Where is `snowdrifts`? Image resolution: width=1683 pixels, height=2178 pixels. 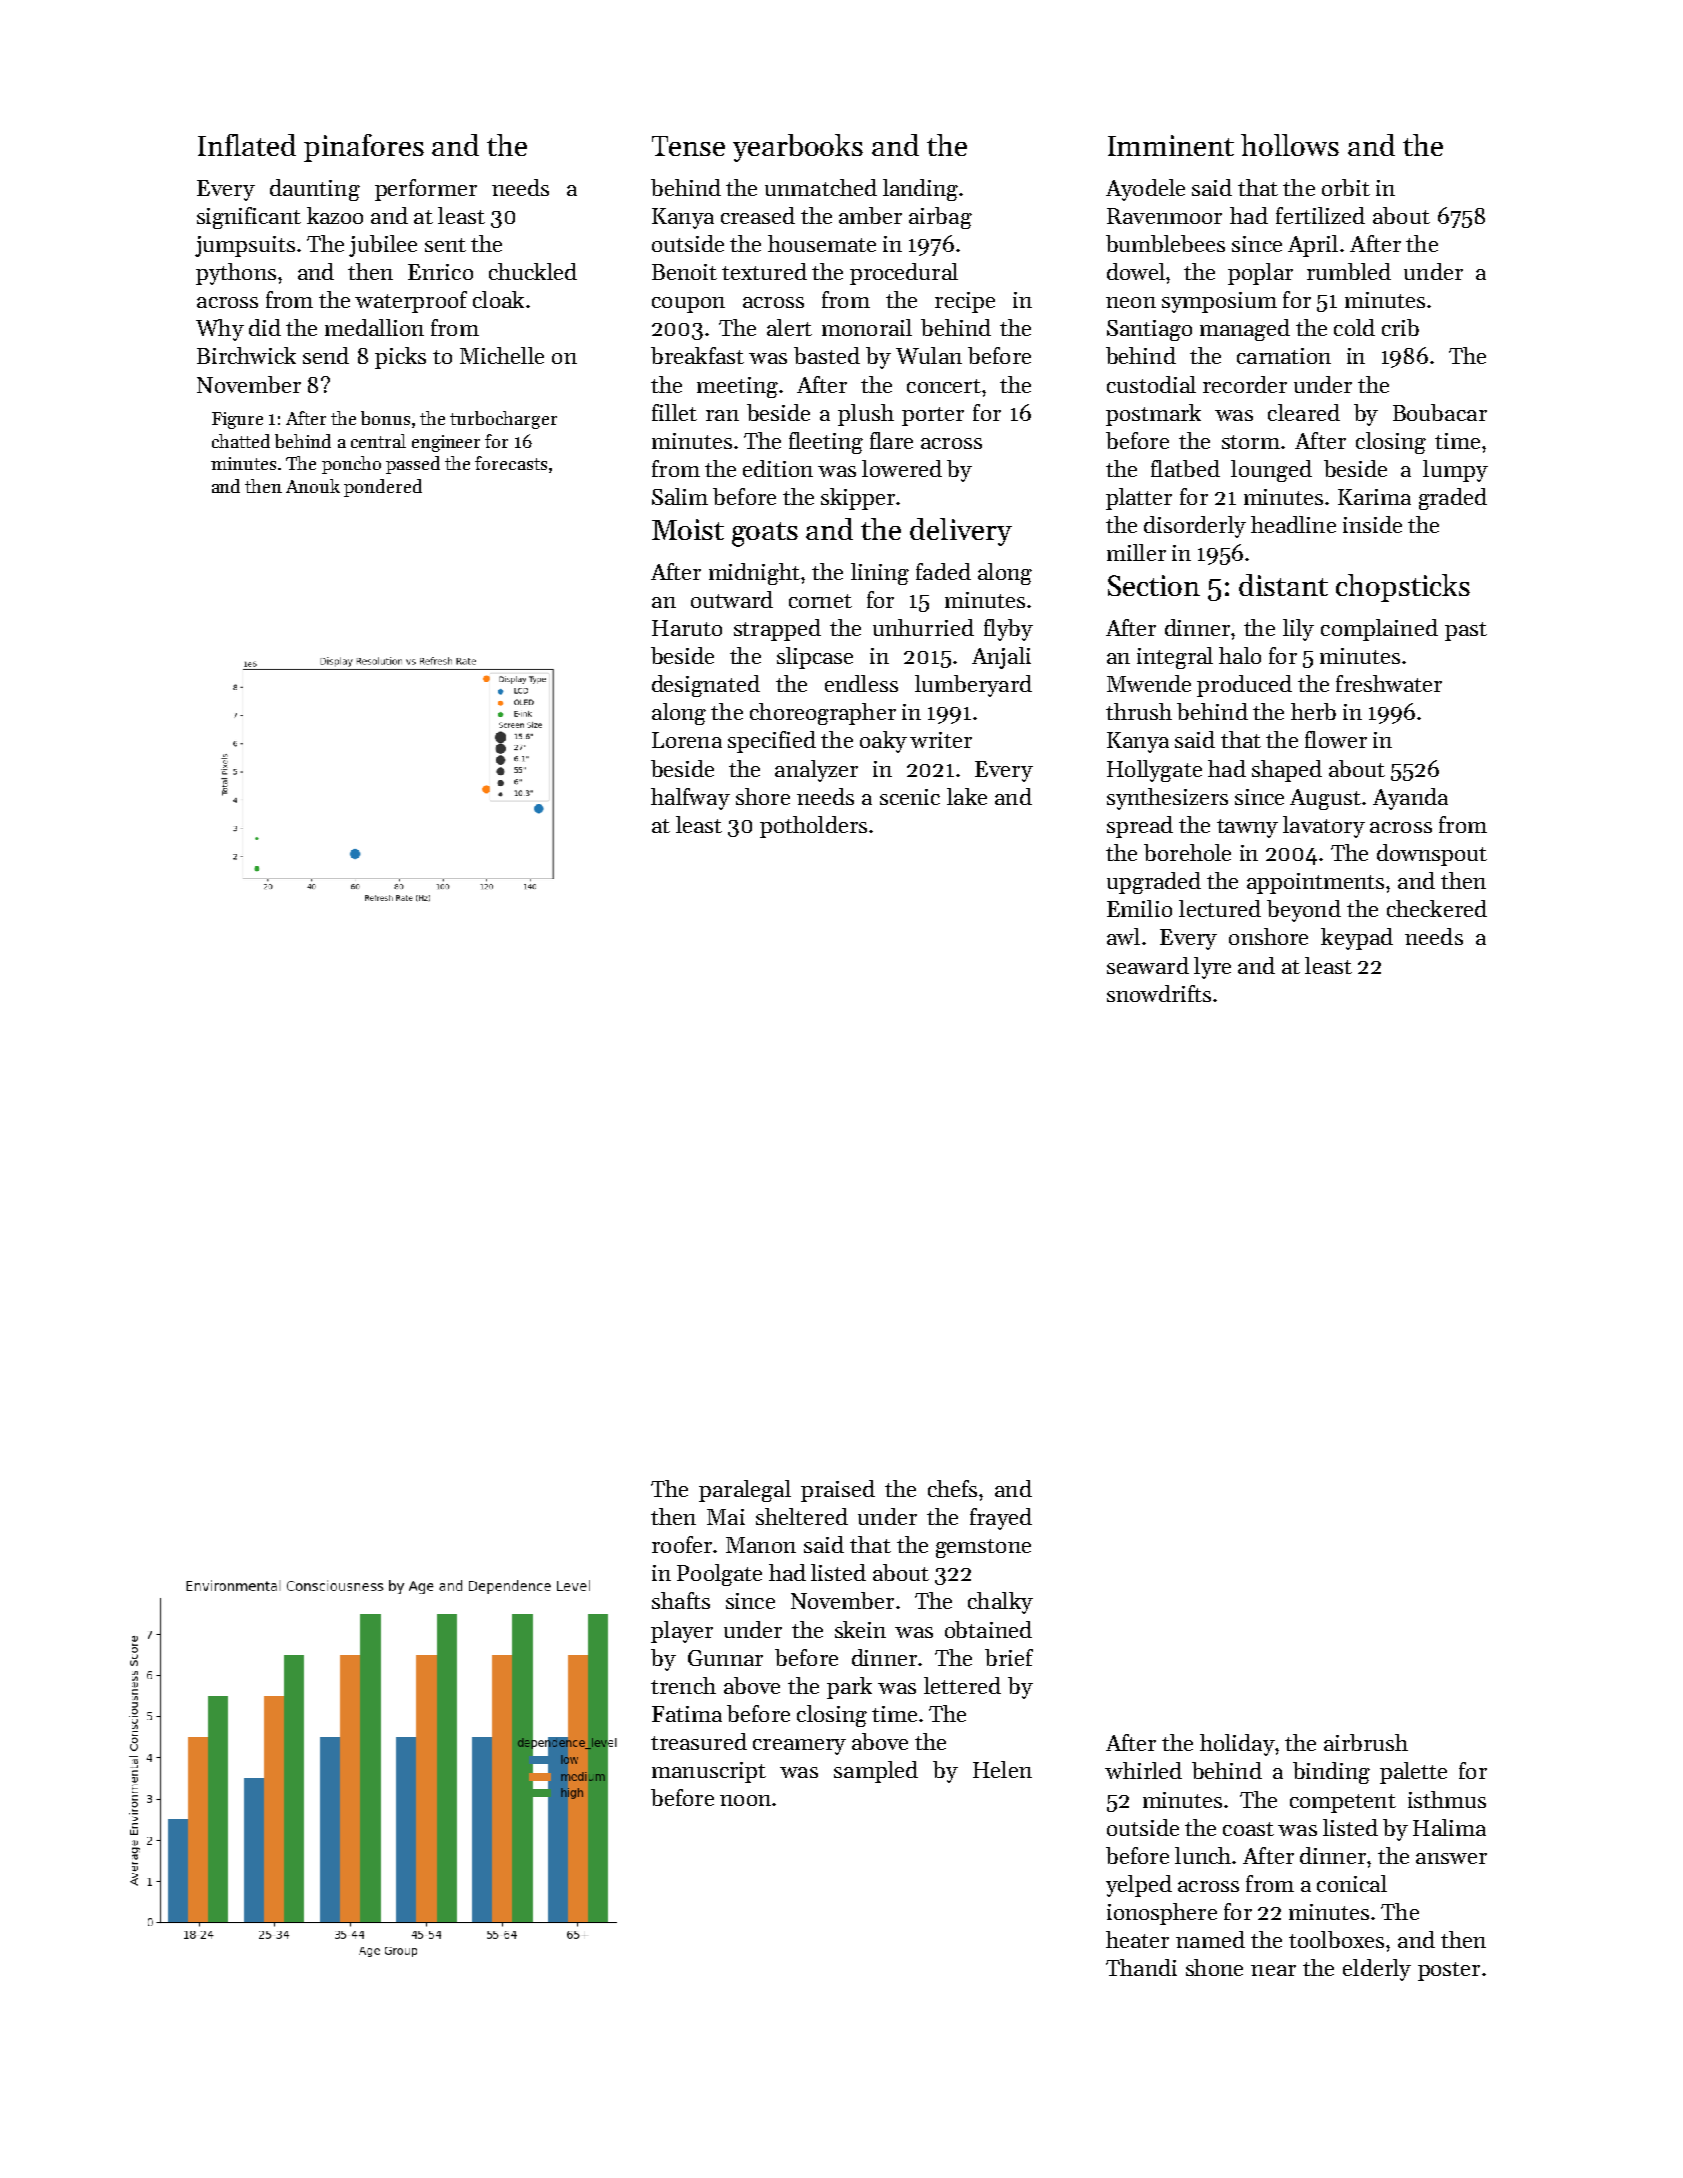 snowdrifts is located at coordinates (1159, 993).
